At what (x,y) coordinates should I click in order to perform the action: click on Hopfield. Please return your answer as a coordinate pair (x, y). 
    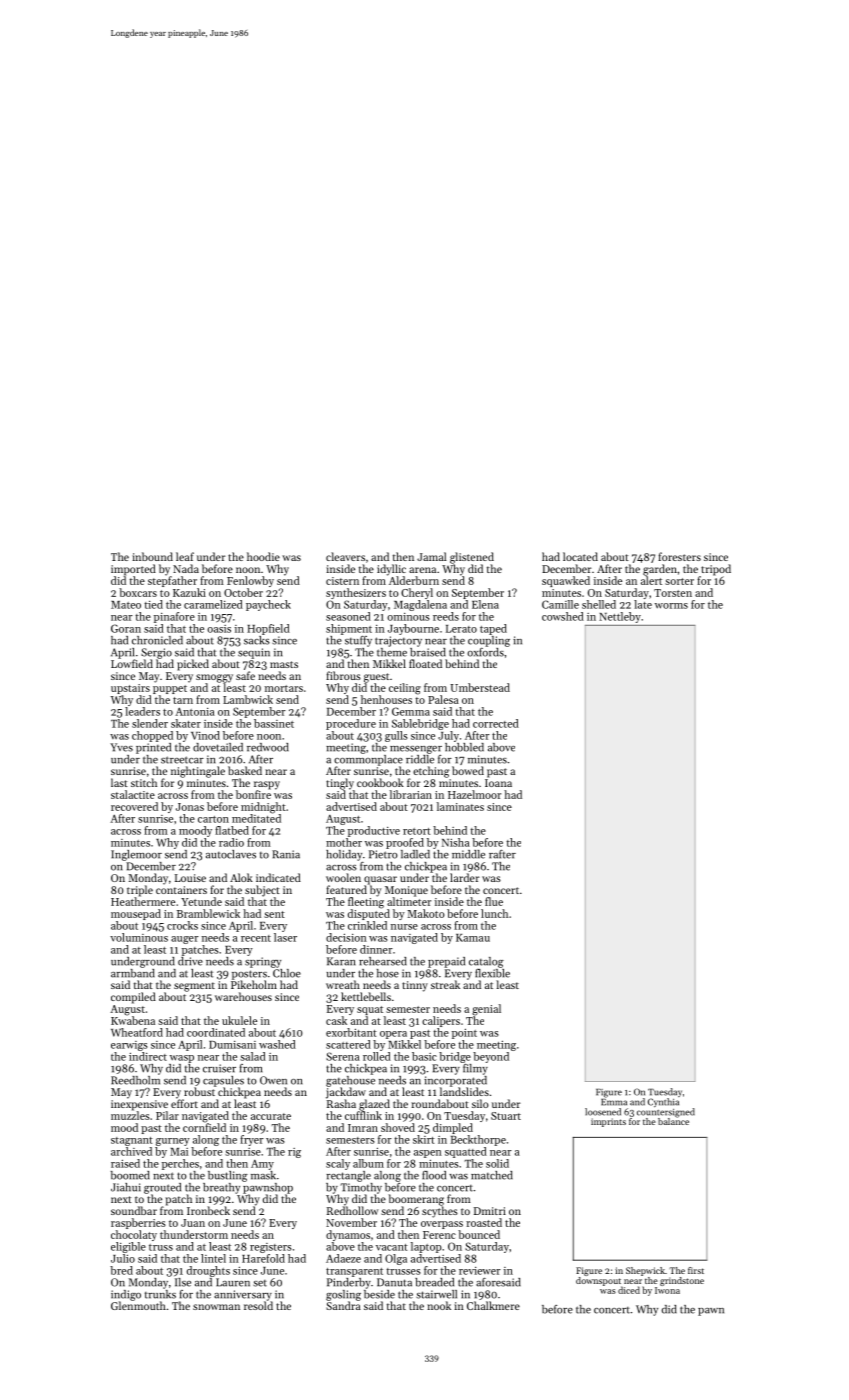
    Looking at the image, I should click on (268, 629).
